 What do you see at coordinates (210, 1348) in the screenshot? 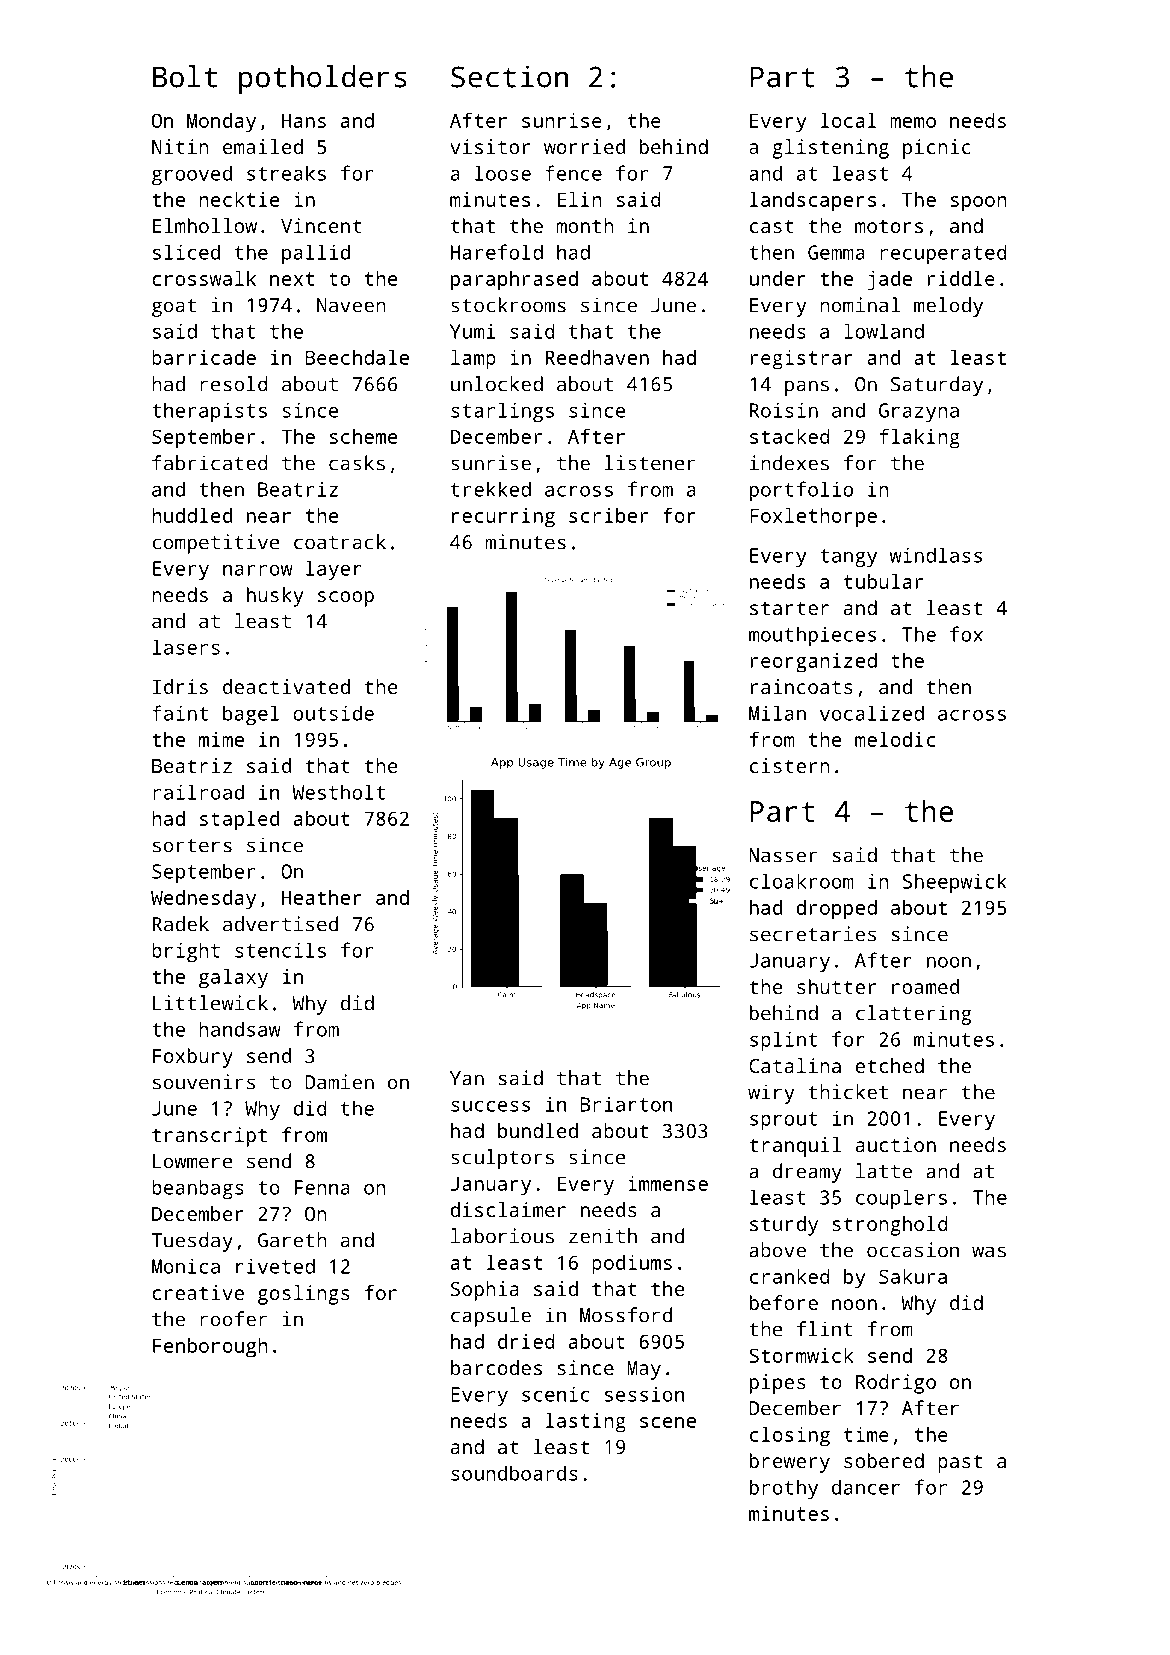
I see `Fenborough` at bounding box center [210, 1348].
